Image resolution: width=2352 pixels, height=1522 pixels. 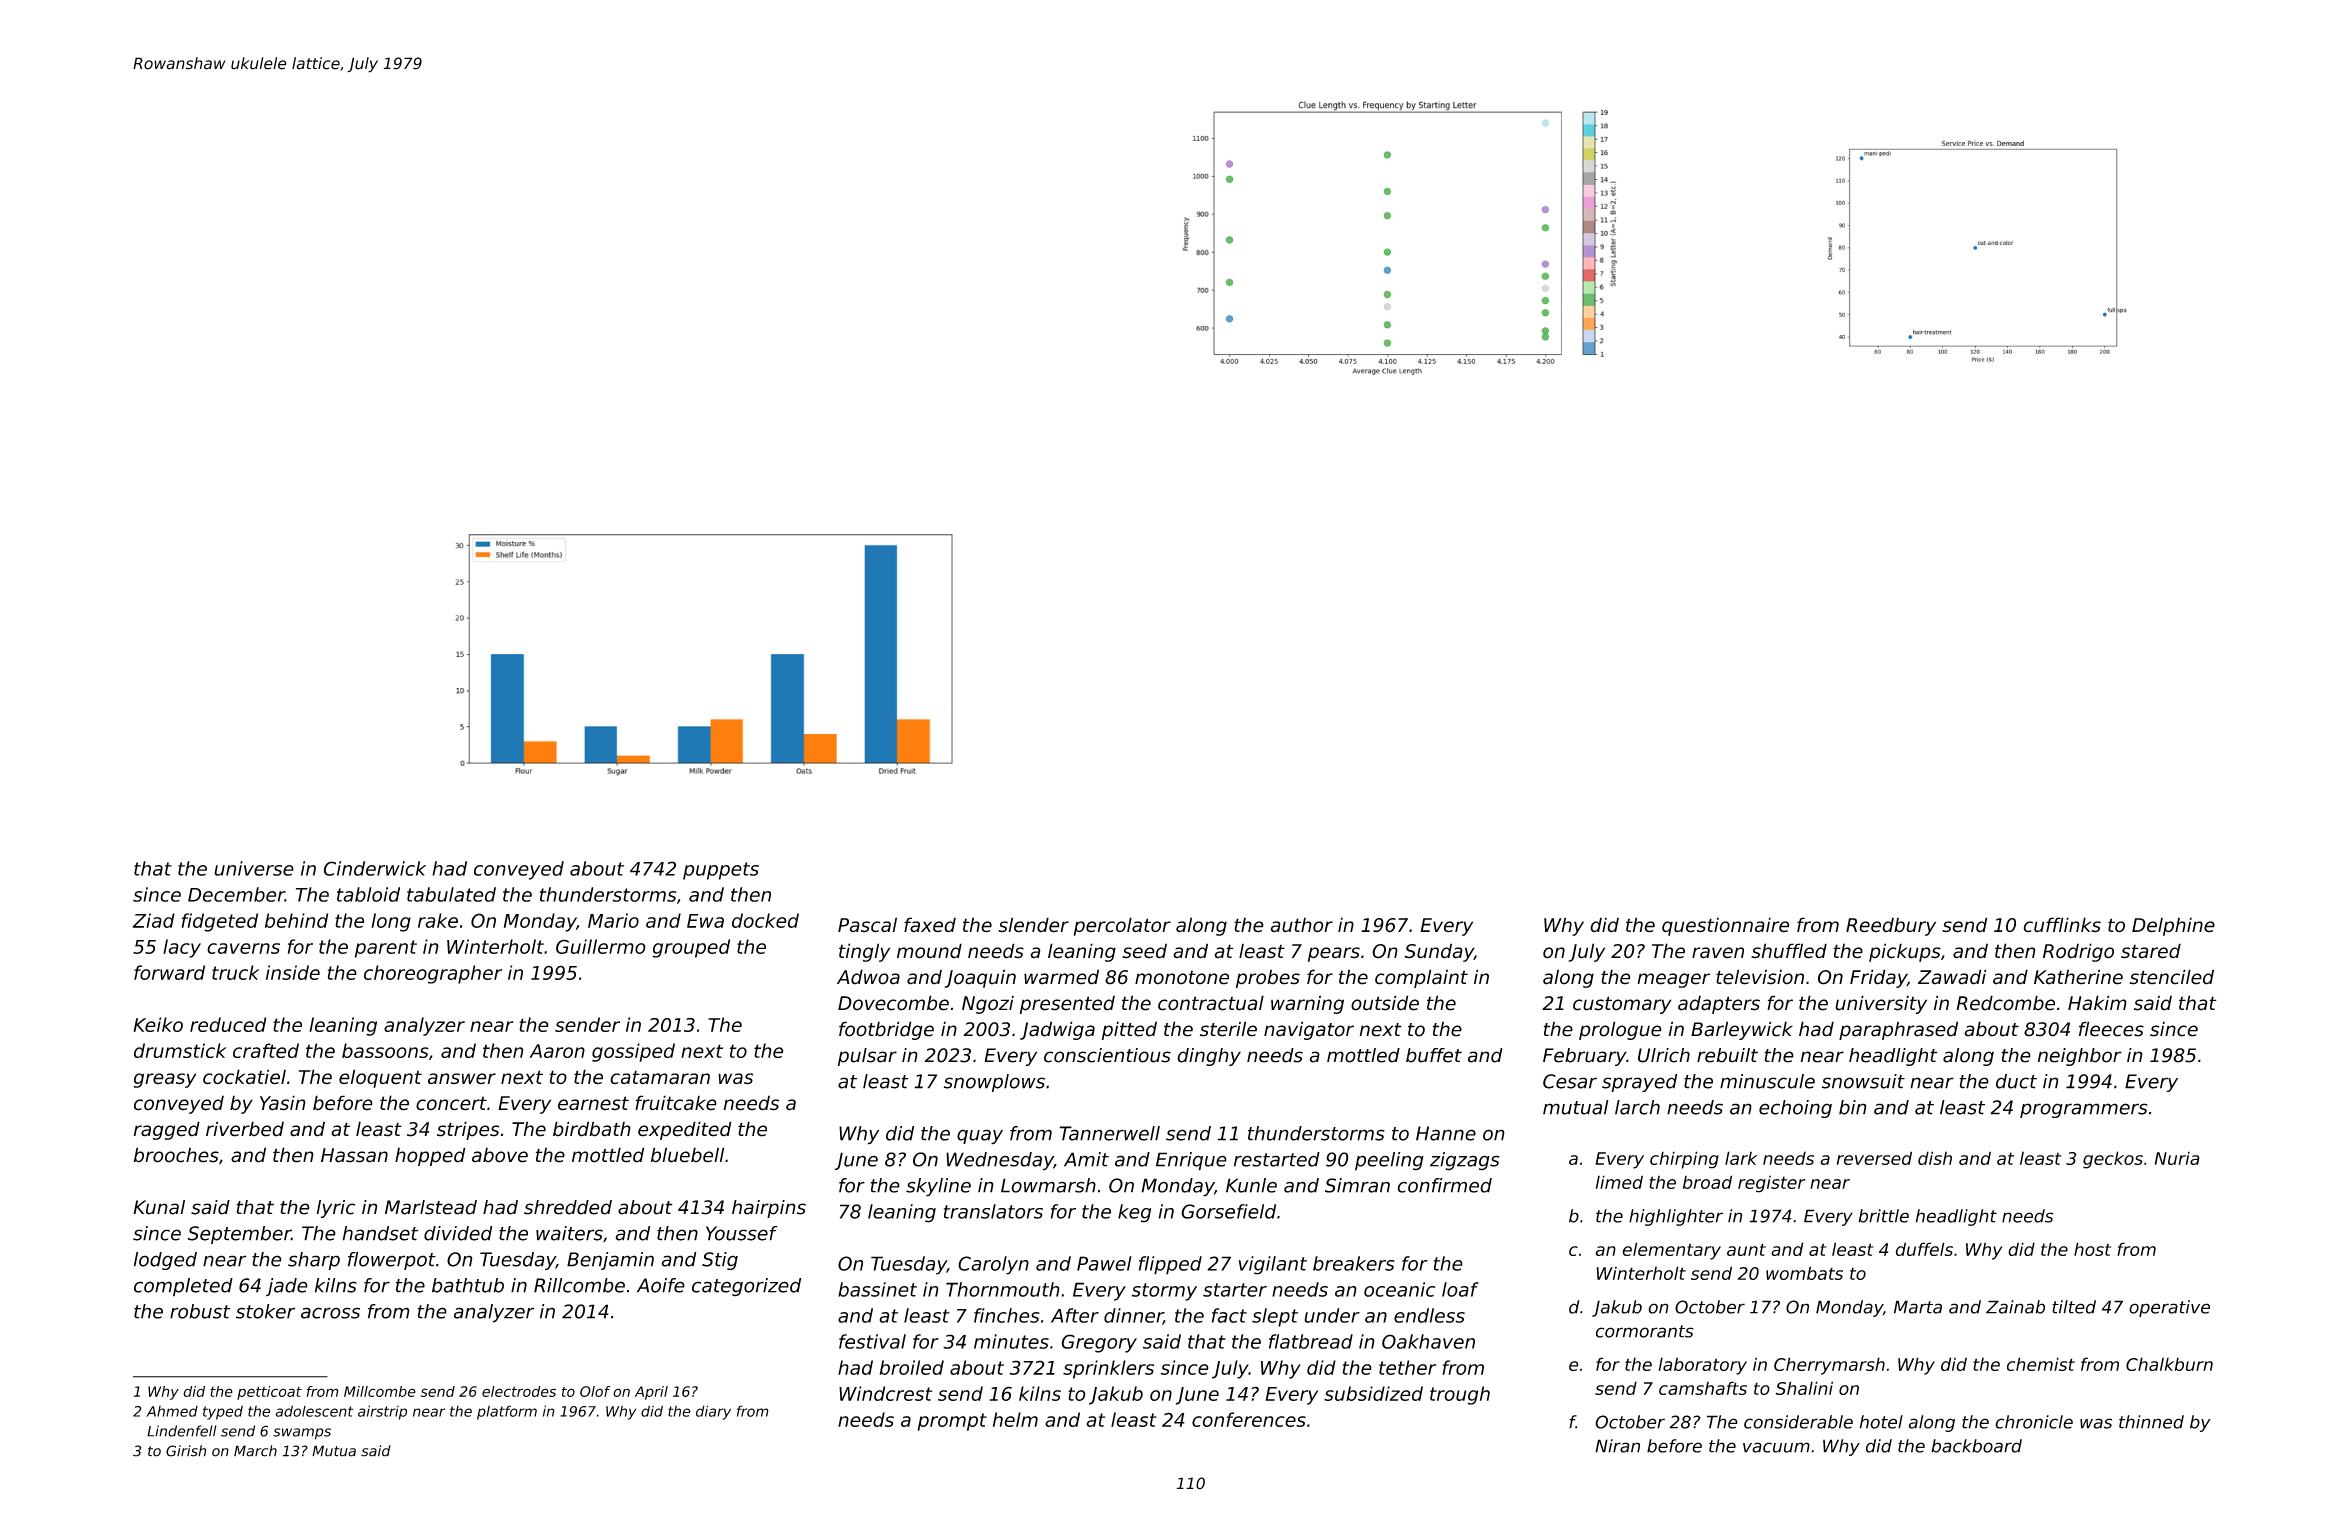 I want to click on Chalkburn, so click(x=2169, y=1364).
